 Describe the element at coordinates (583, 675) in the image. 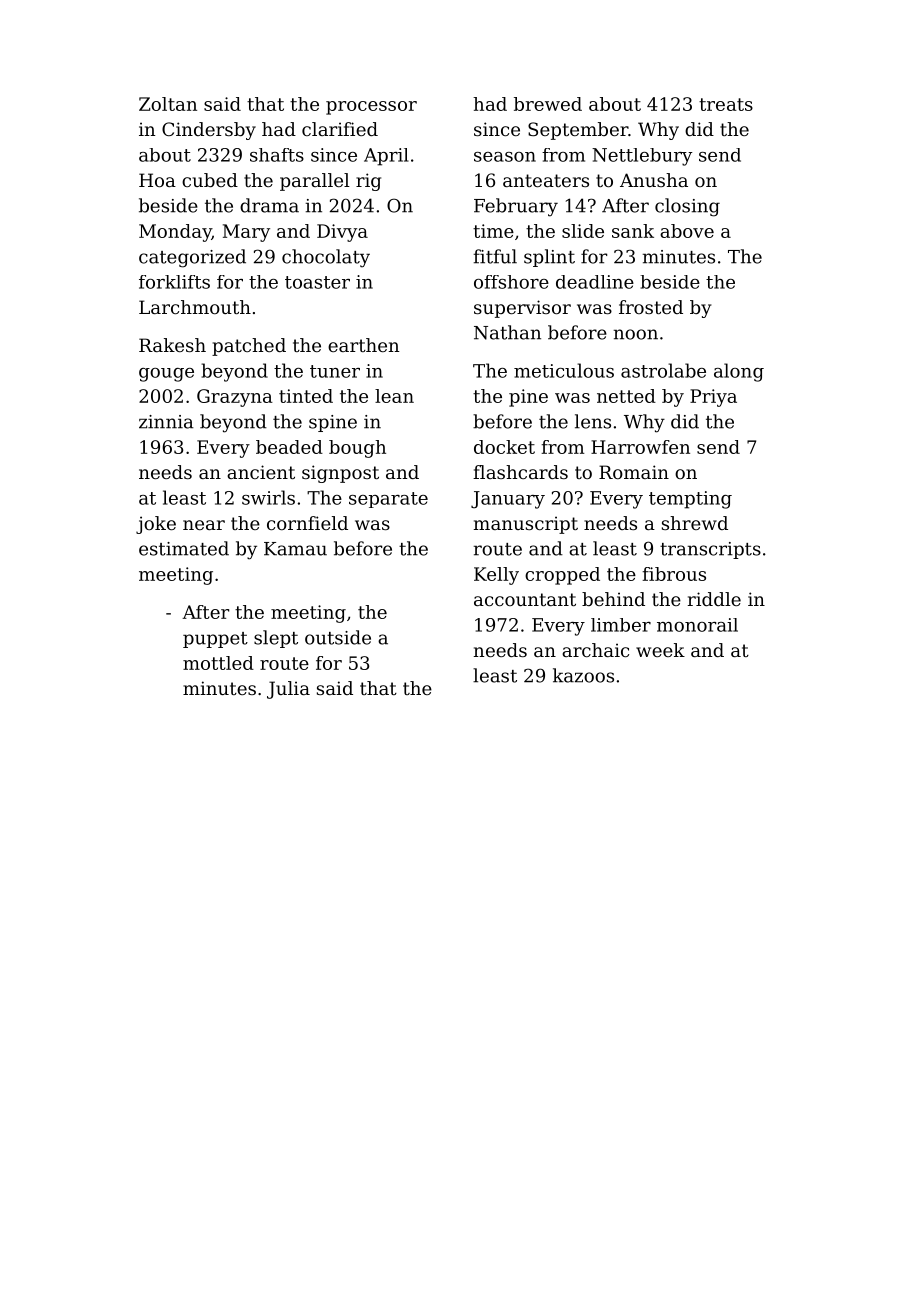

I see `kazoos` at that location.
